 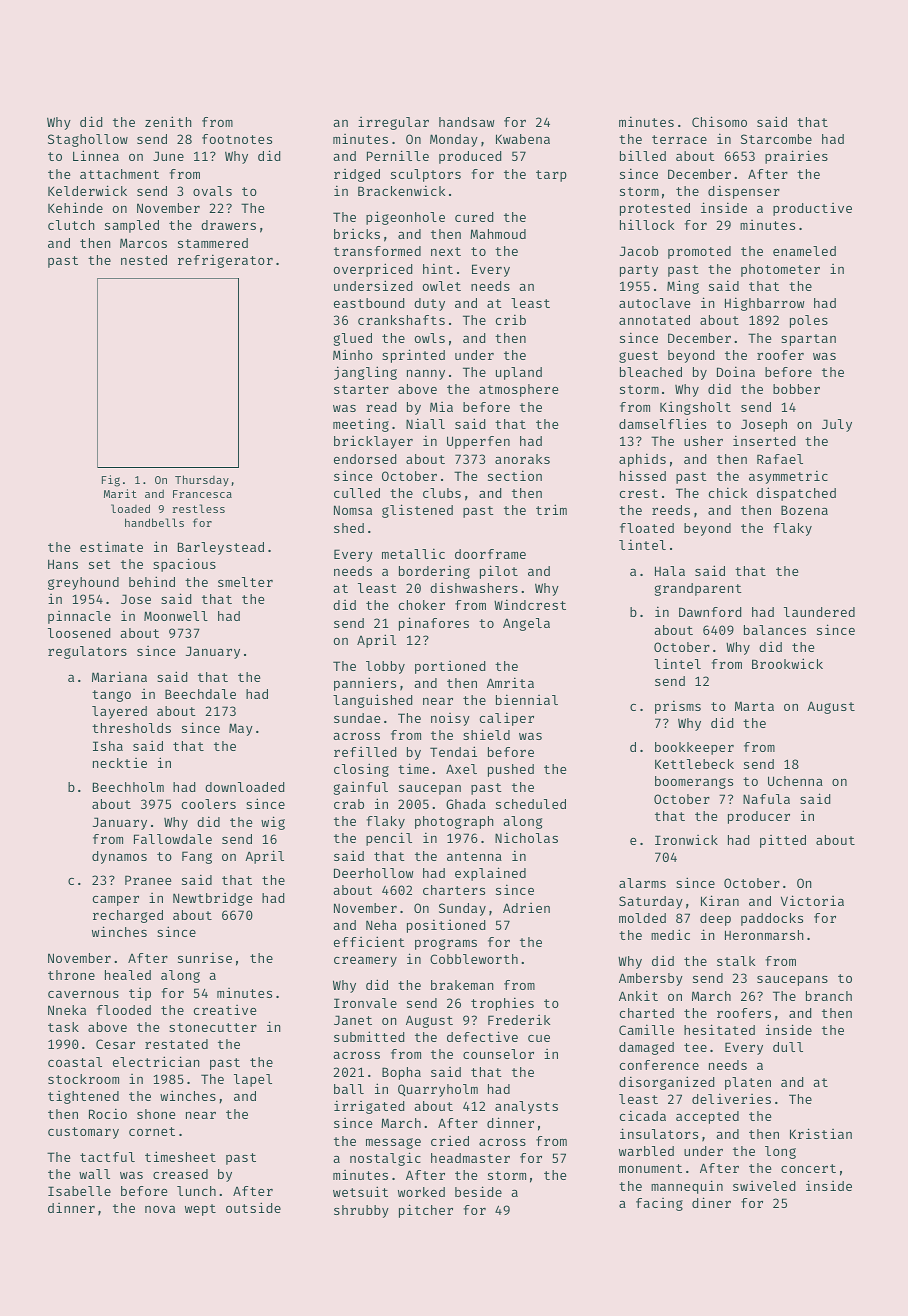 I want to click on alarms, so click(x=642, y=883).
